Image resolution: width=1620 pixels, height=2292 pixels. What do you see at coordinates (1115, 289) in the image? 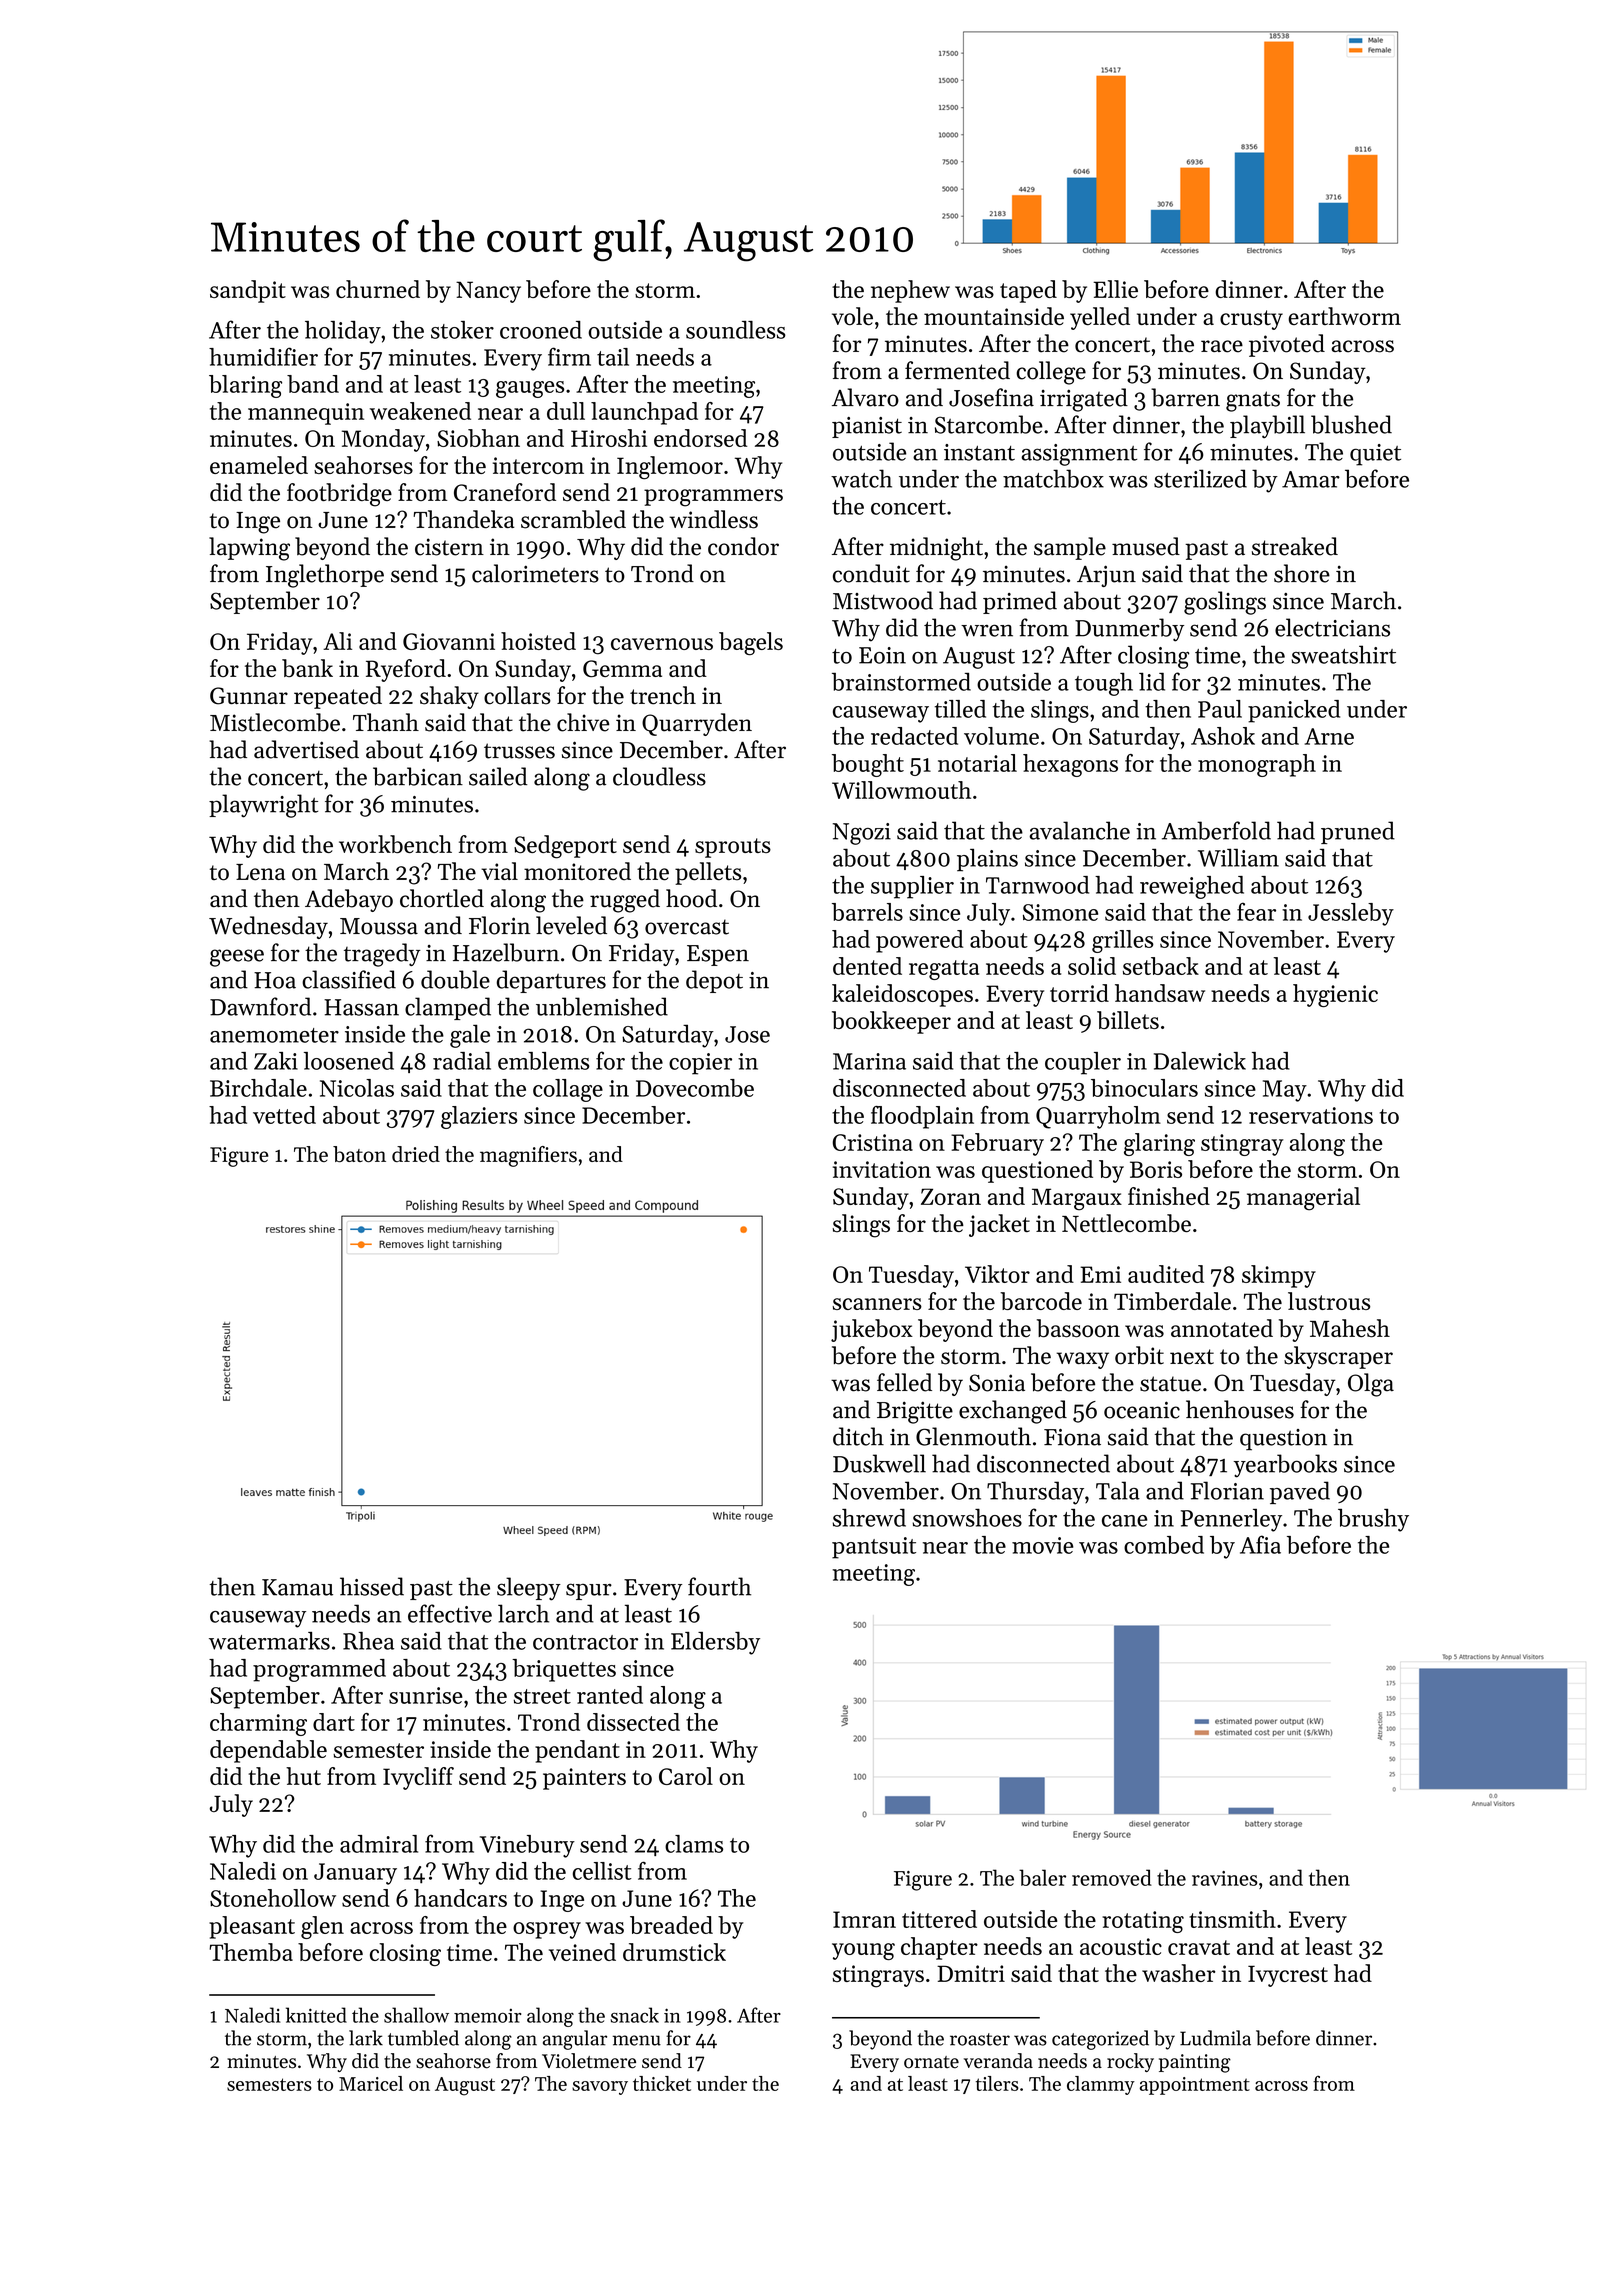
I see `Ellie` at bounding box center [1115, 289].
